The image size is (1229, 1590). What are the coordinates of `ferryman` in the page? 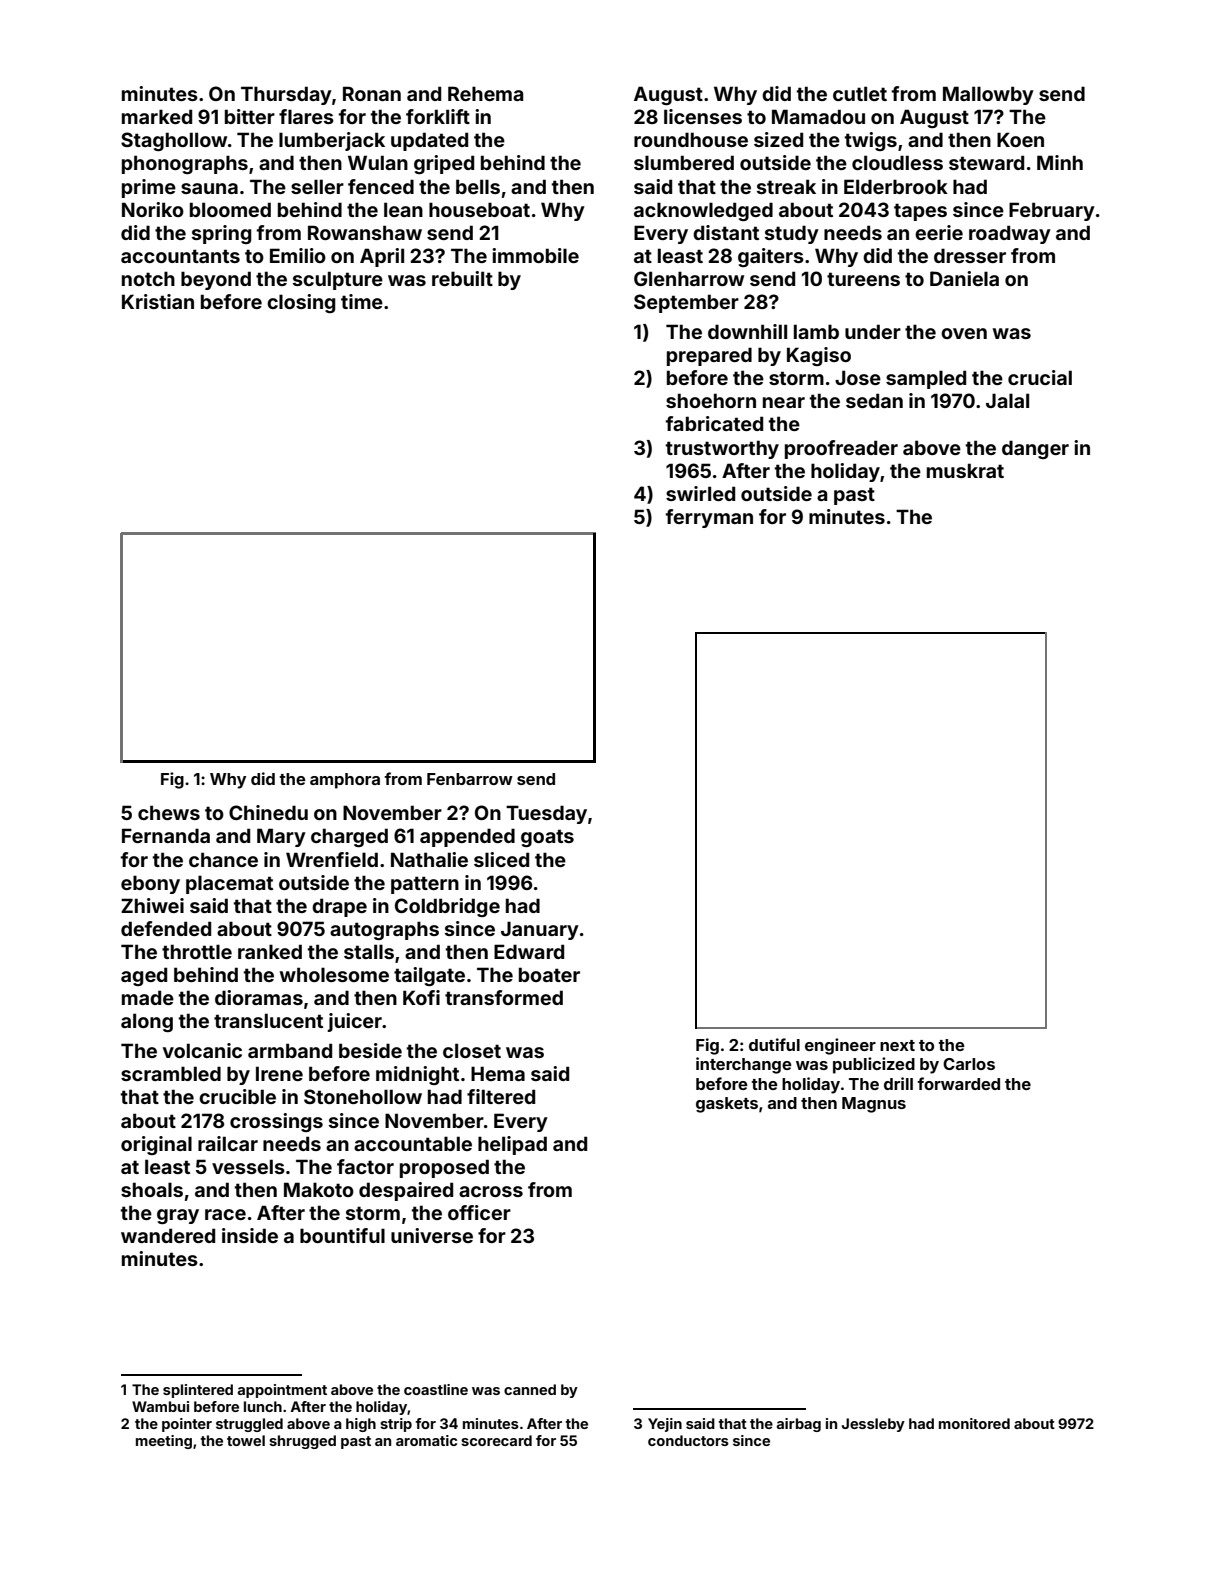 It's located at (709, 518).
